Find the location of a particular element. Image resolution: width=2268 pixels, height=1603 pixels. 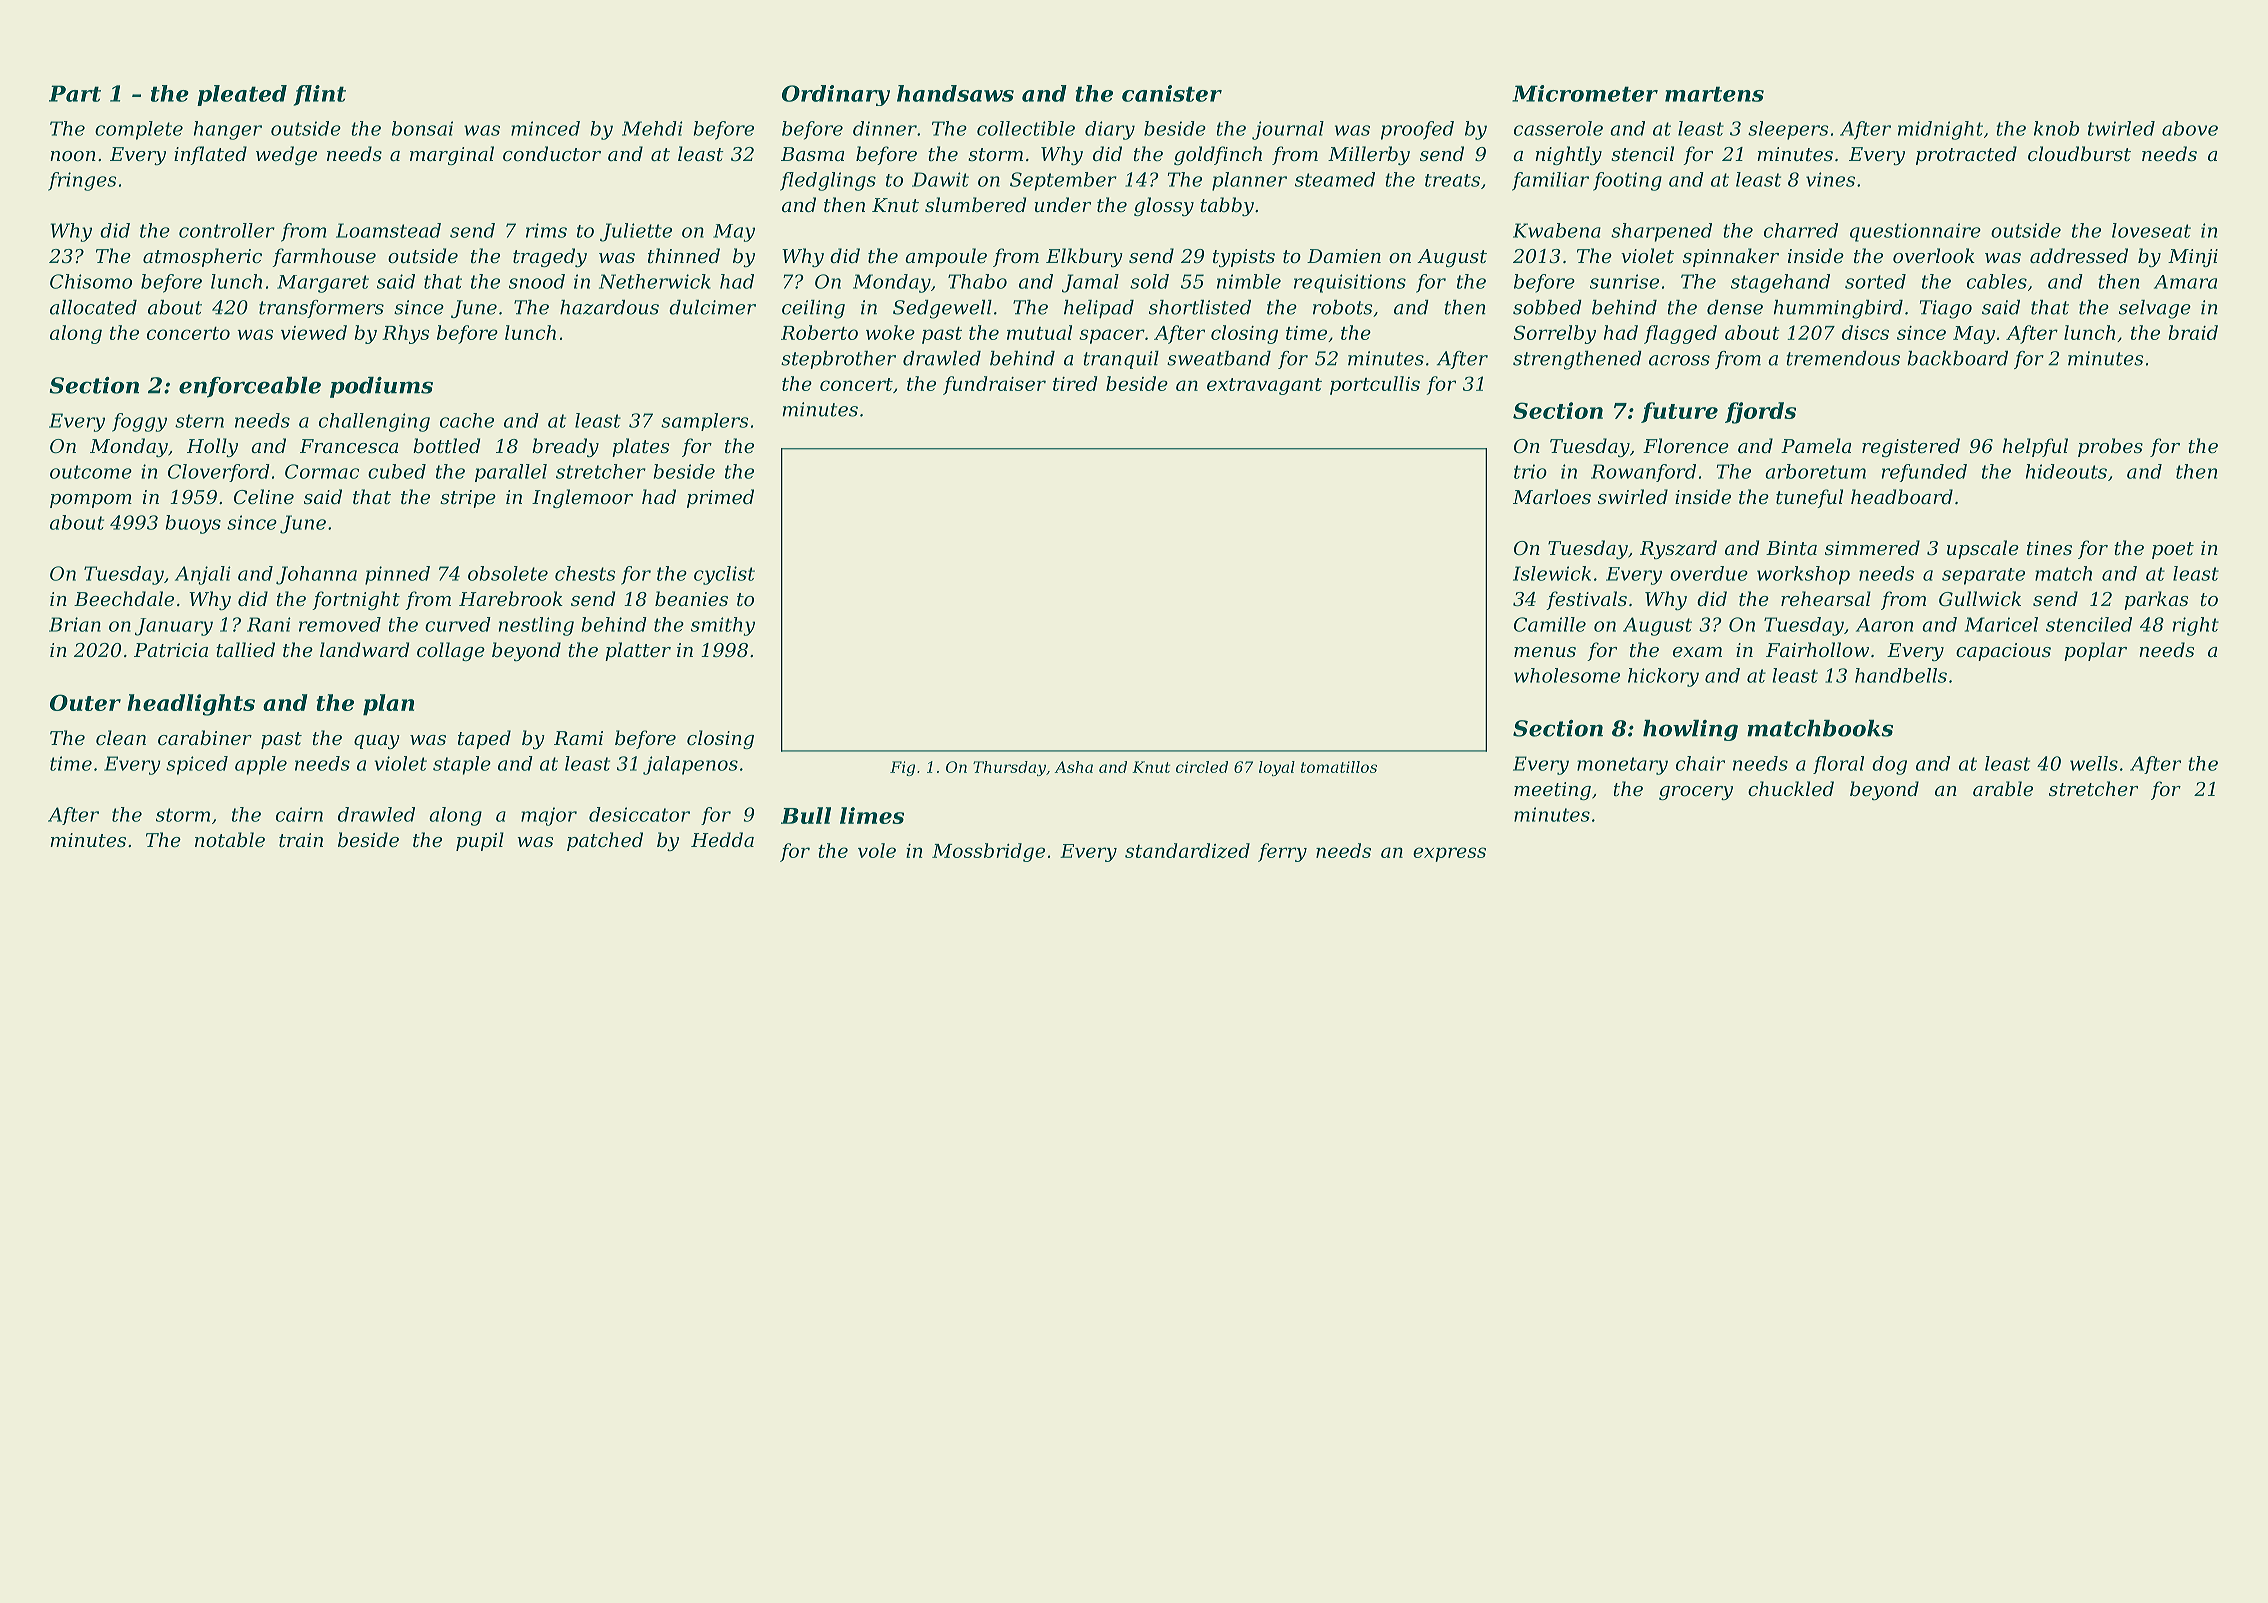

cairn is located at coordinates (299, 814).
